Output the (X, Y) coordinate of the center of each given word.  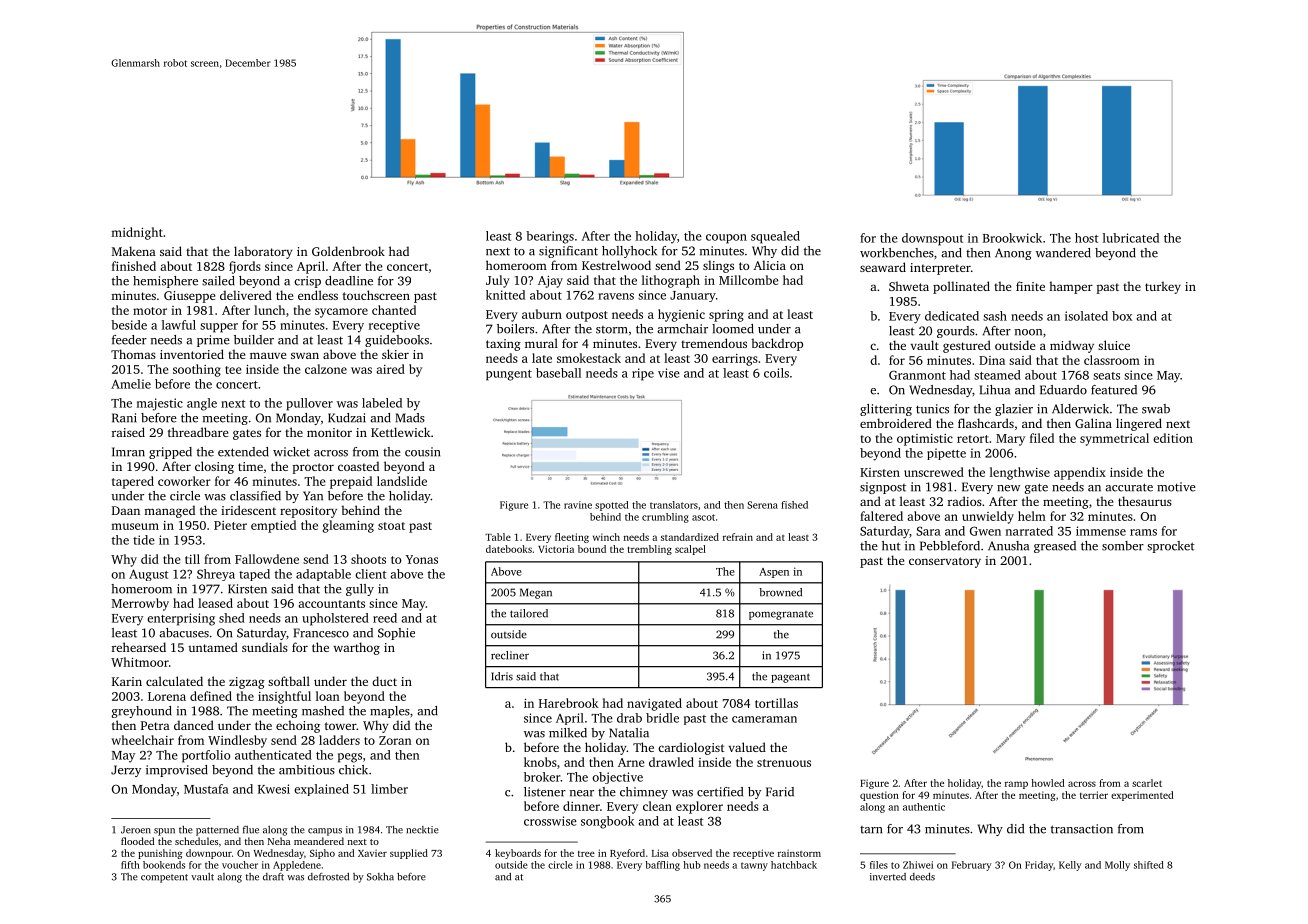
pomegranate (781, 615)
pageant (790, 678)
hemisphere (165, 282)
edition (1173, 438)
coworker (184, 481)
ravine (578, 505)
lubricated (1131, 238)
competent (164, 878)
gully (360, 590)
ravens (616, 296)
